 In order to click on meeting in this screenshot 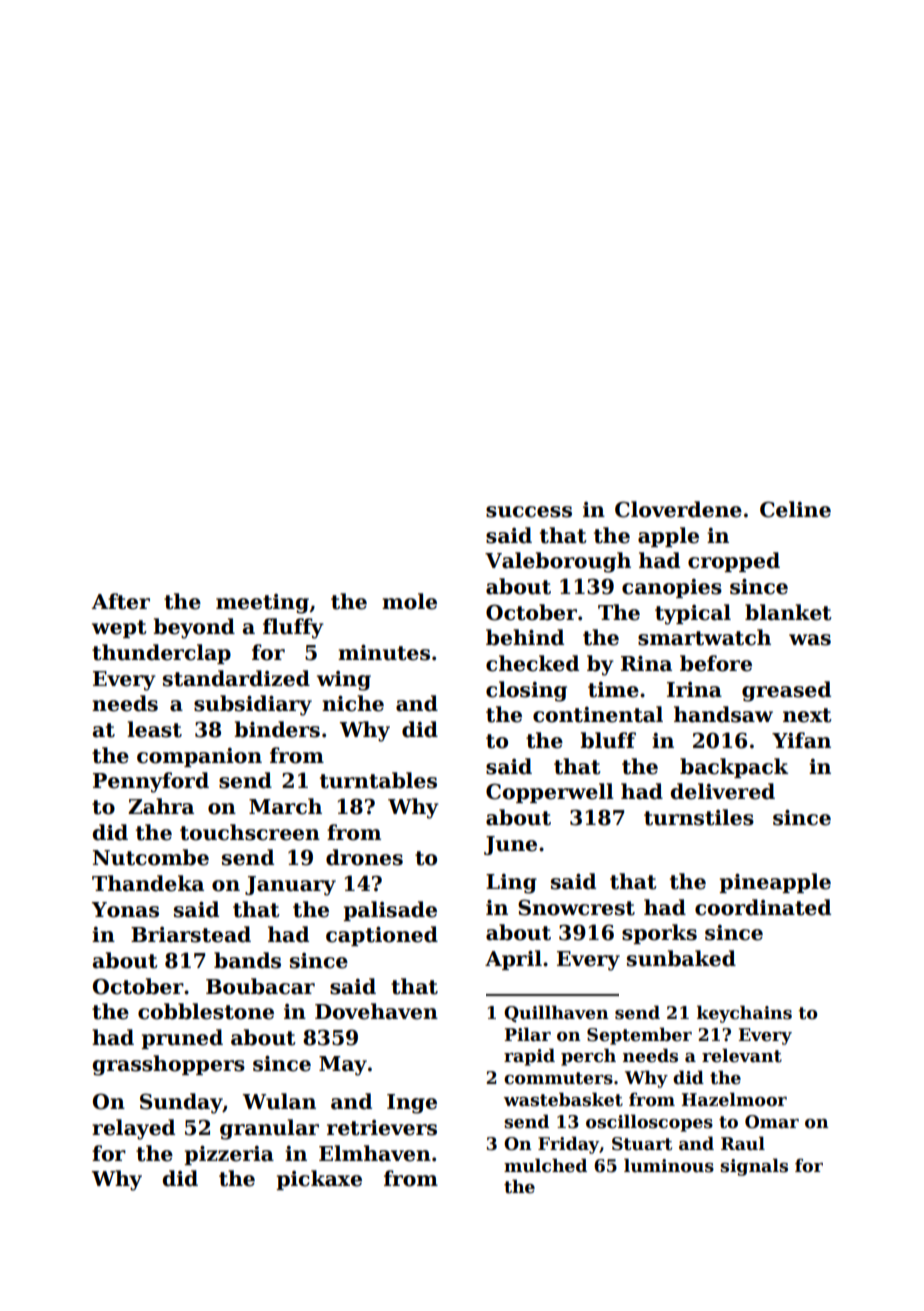, I will do `click(262, 604)`.
